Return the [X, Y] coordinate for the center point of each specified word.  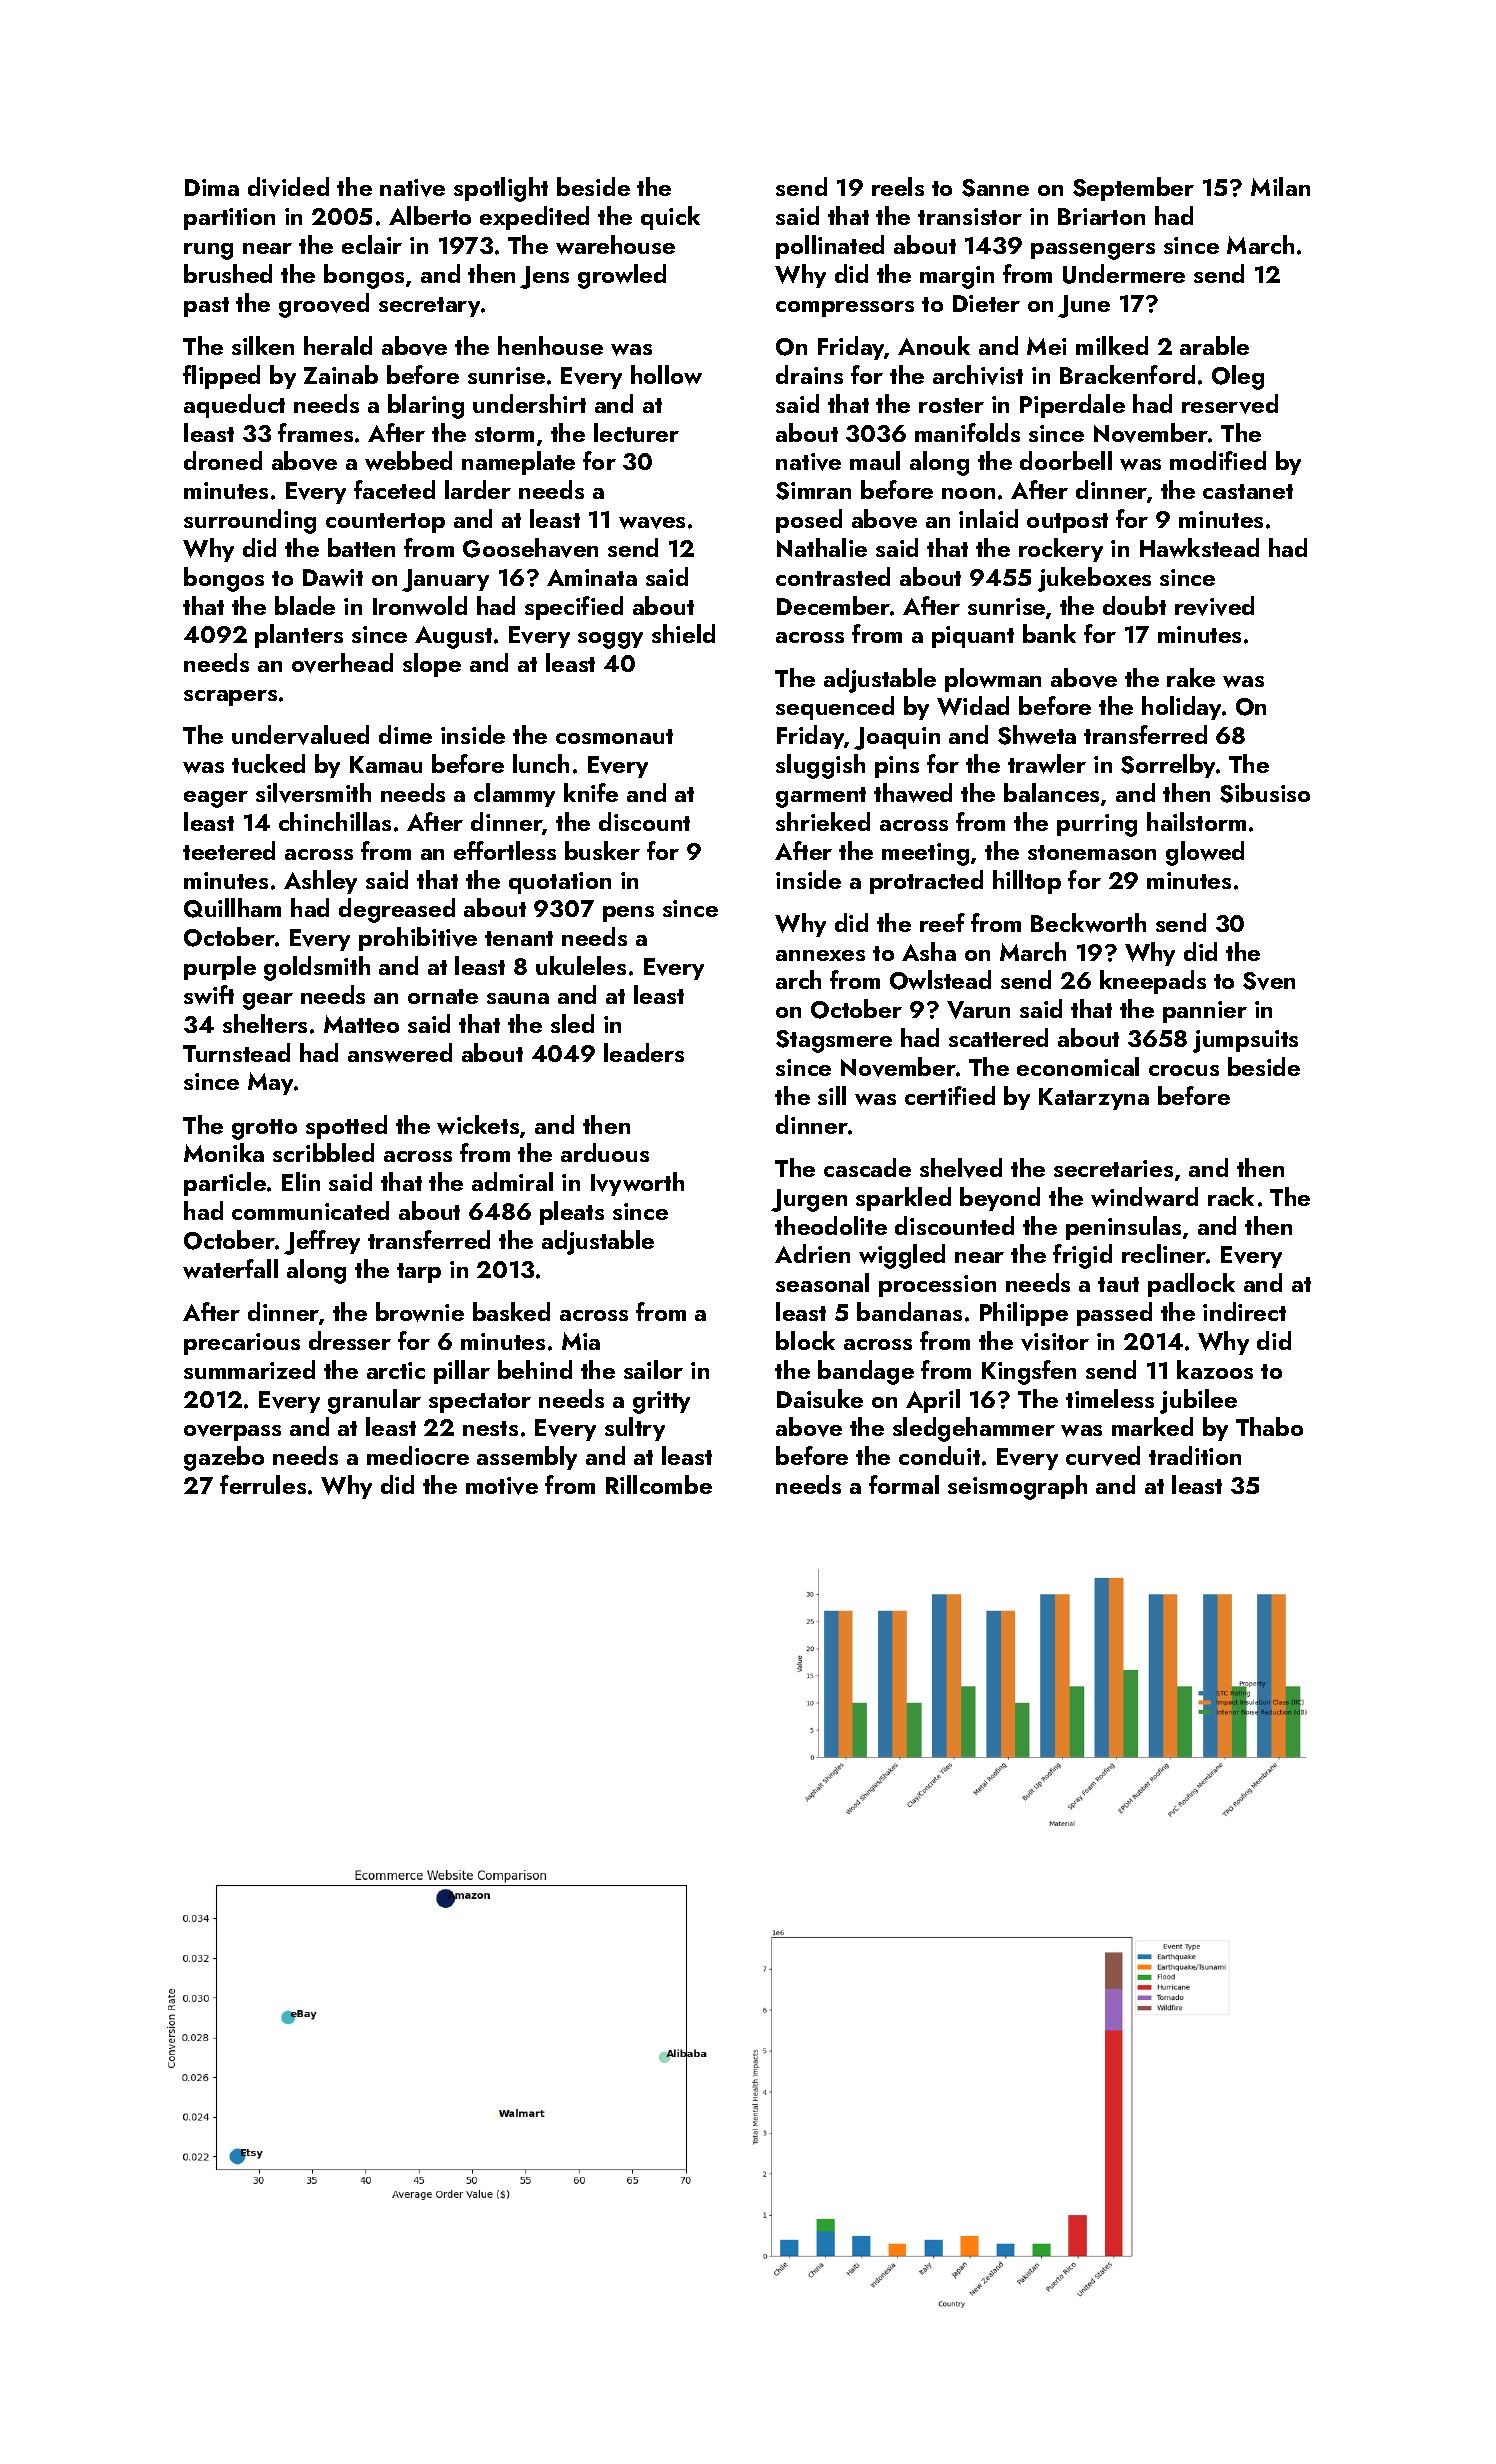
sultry [635, 1429]
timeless [1110, 1398]
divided [288, 187]
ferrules [263, 1484]
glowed [1205, 853]
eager [216, 799]
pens [628, 914]
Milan [1280, 186]
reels [898, 186]
